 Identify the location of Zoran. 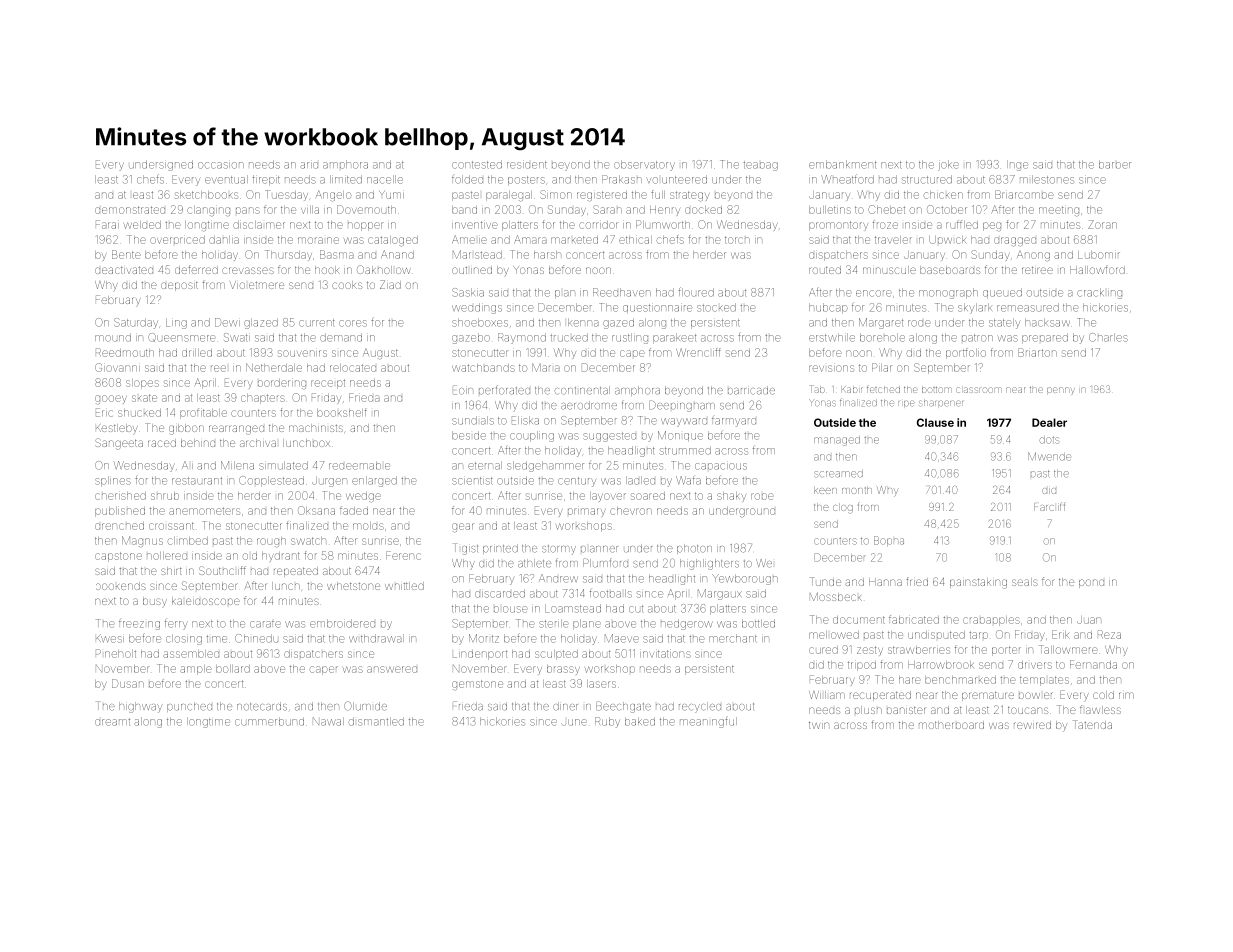
(1102, 224).
